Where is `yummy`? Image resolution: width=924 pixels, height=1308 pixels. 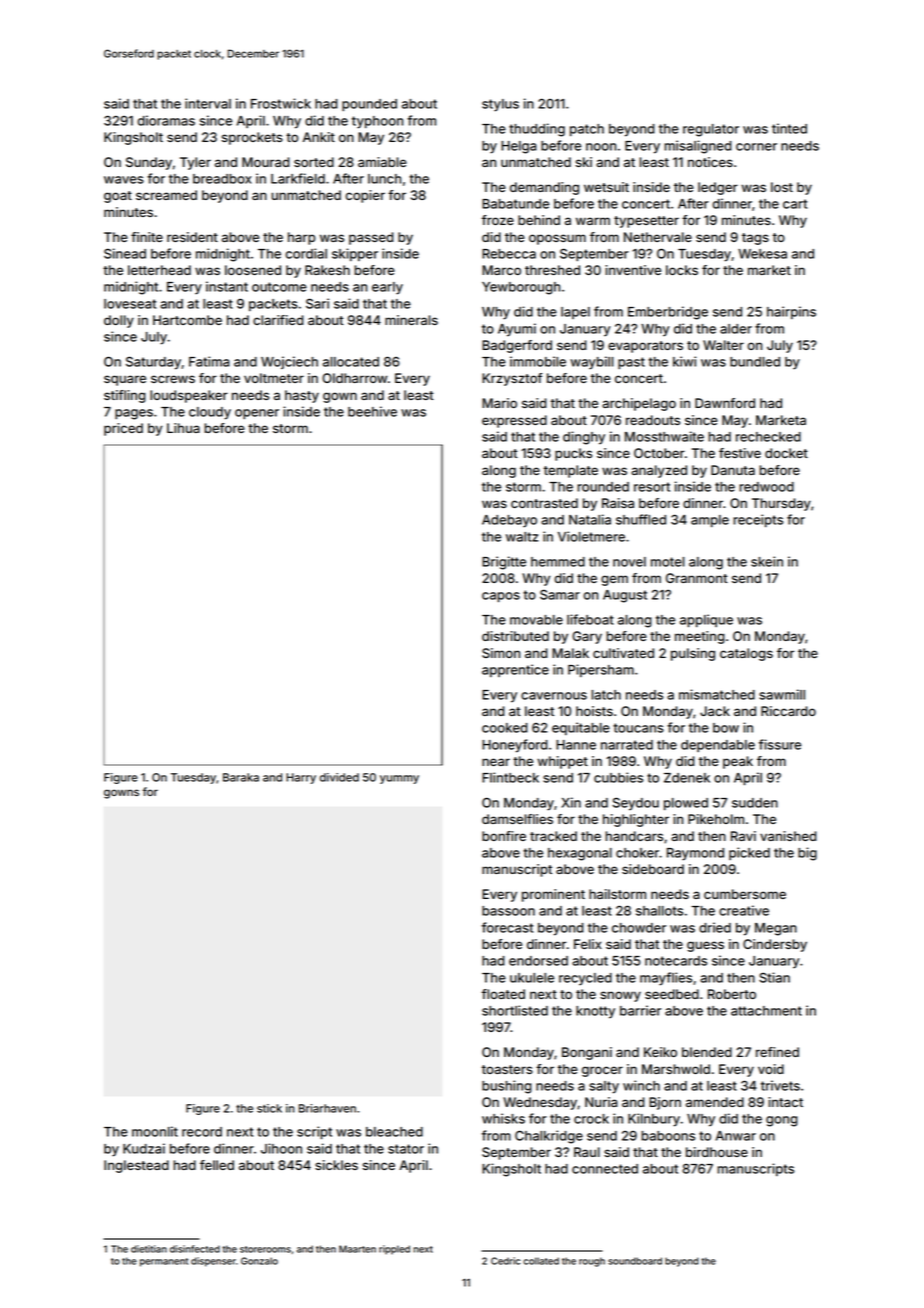
yummy is located at coordinates (399, 779).
